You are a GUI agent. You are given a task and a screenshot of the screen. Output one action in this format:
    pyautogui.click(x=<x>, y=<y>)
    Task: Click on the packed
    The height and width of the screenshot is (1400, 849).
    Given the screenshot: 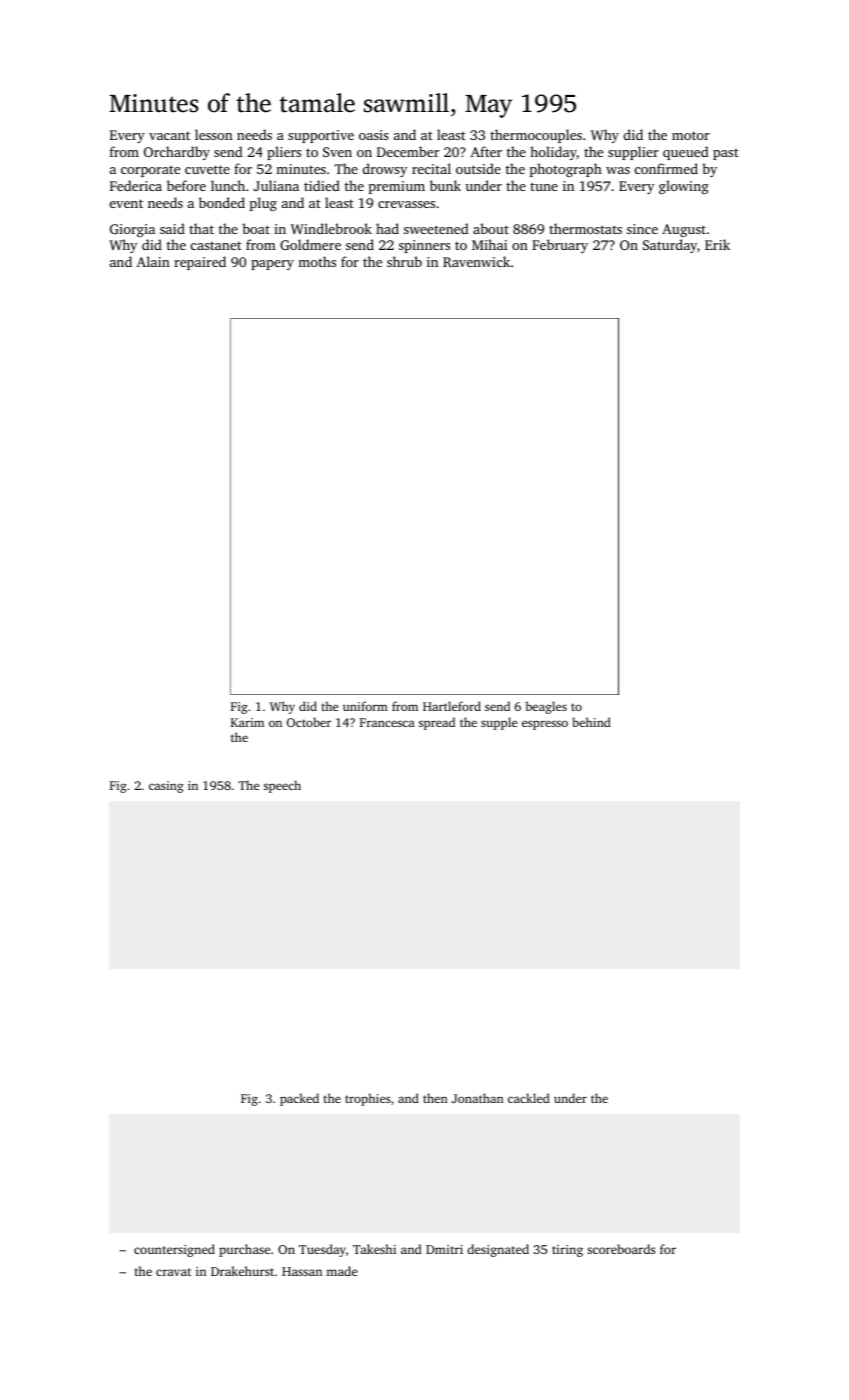 What is the action you would take?
    pyautogui.click(x=299, y=1099)
